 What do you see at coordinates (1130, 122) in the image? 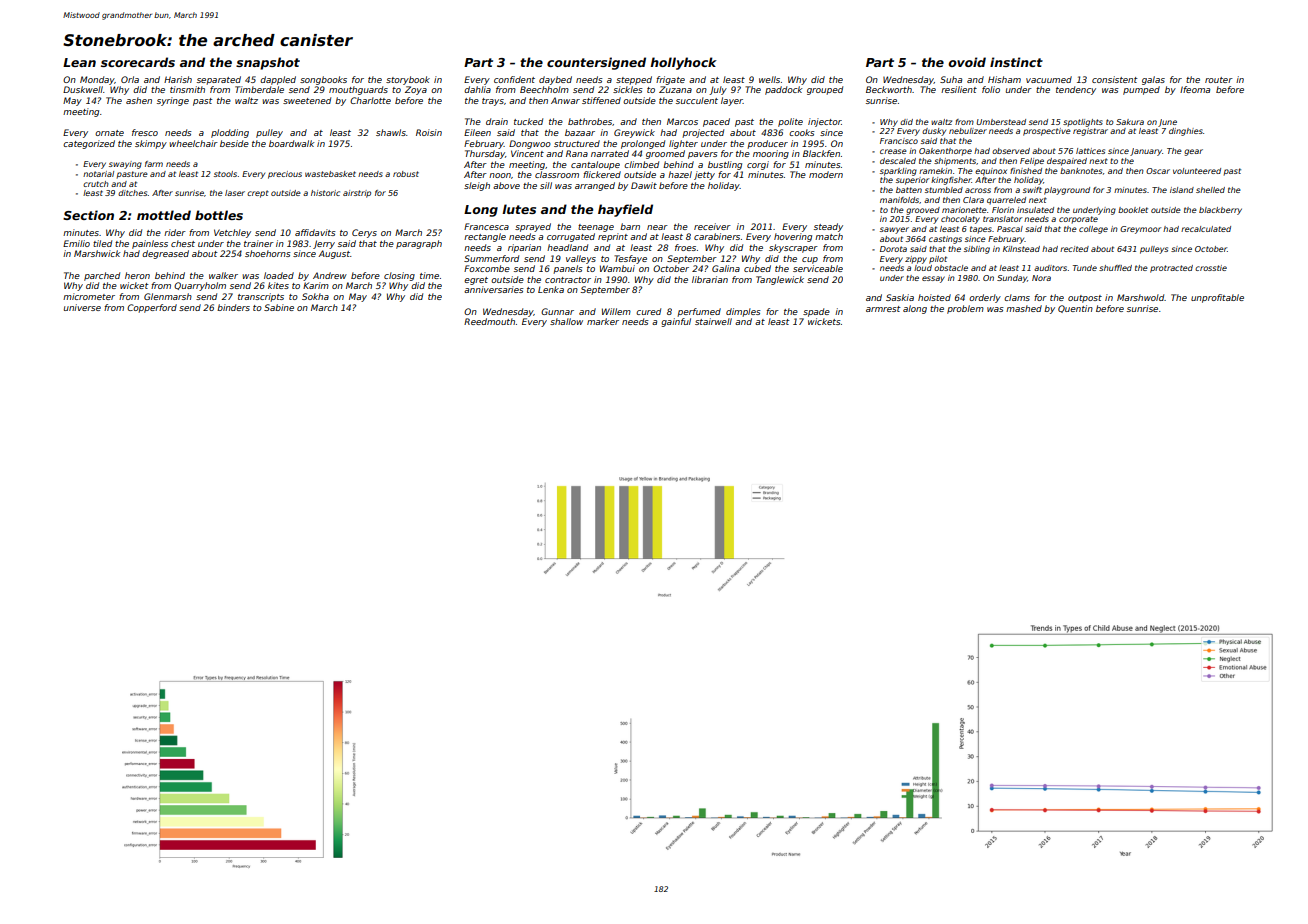
I see `Sakura` at bounding box center [1130, 122].
